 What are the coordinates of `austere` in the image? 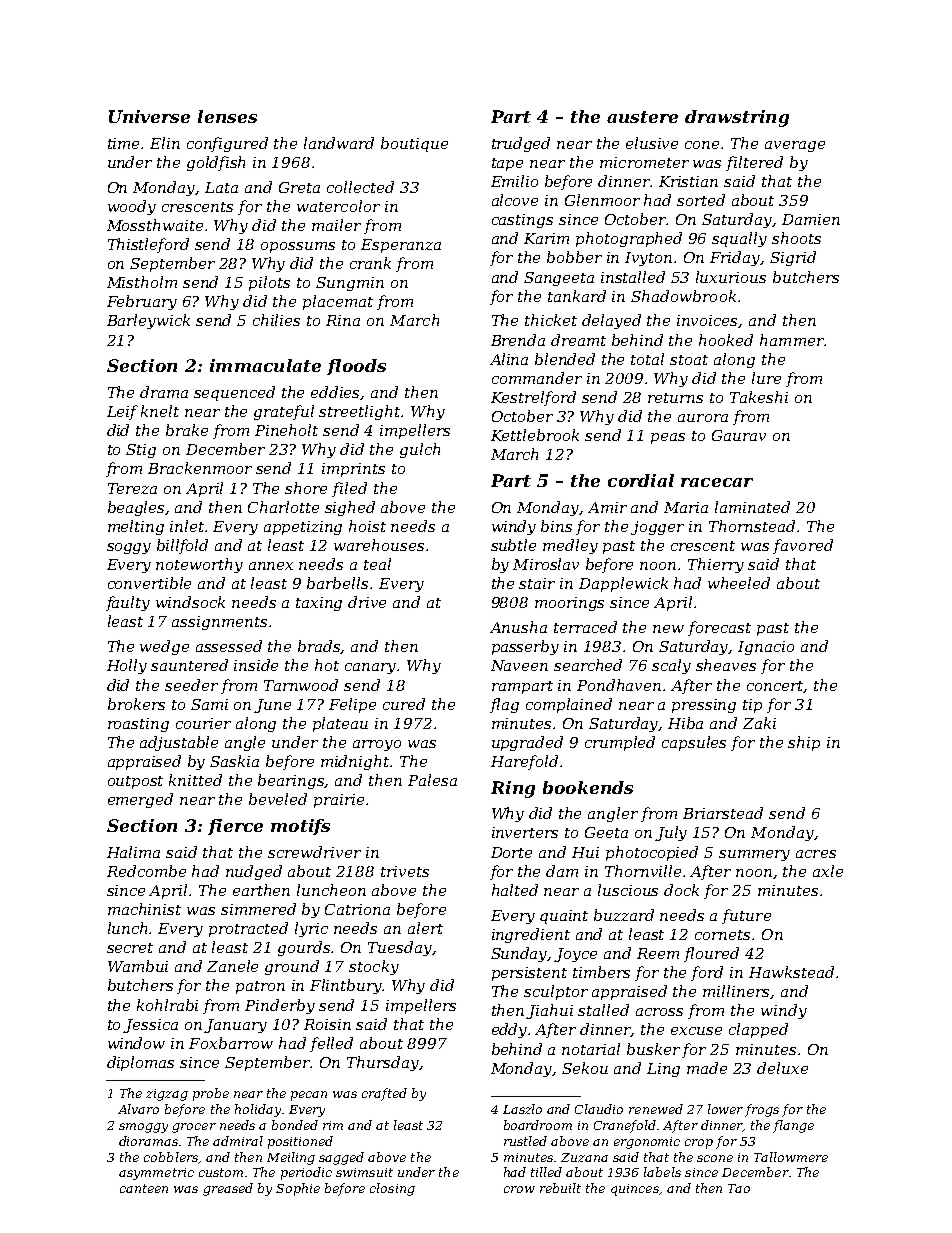 It's located at (642, 117).
